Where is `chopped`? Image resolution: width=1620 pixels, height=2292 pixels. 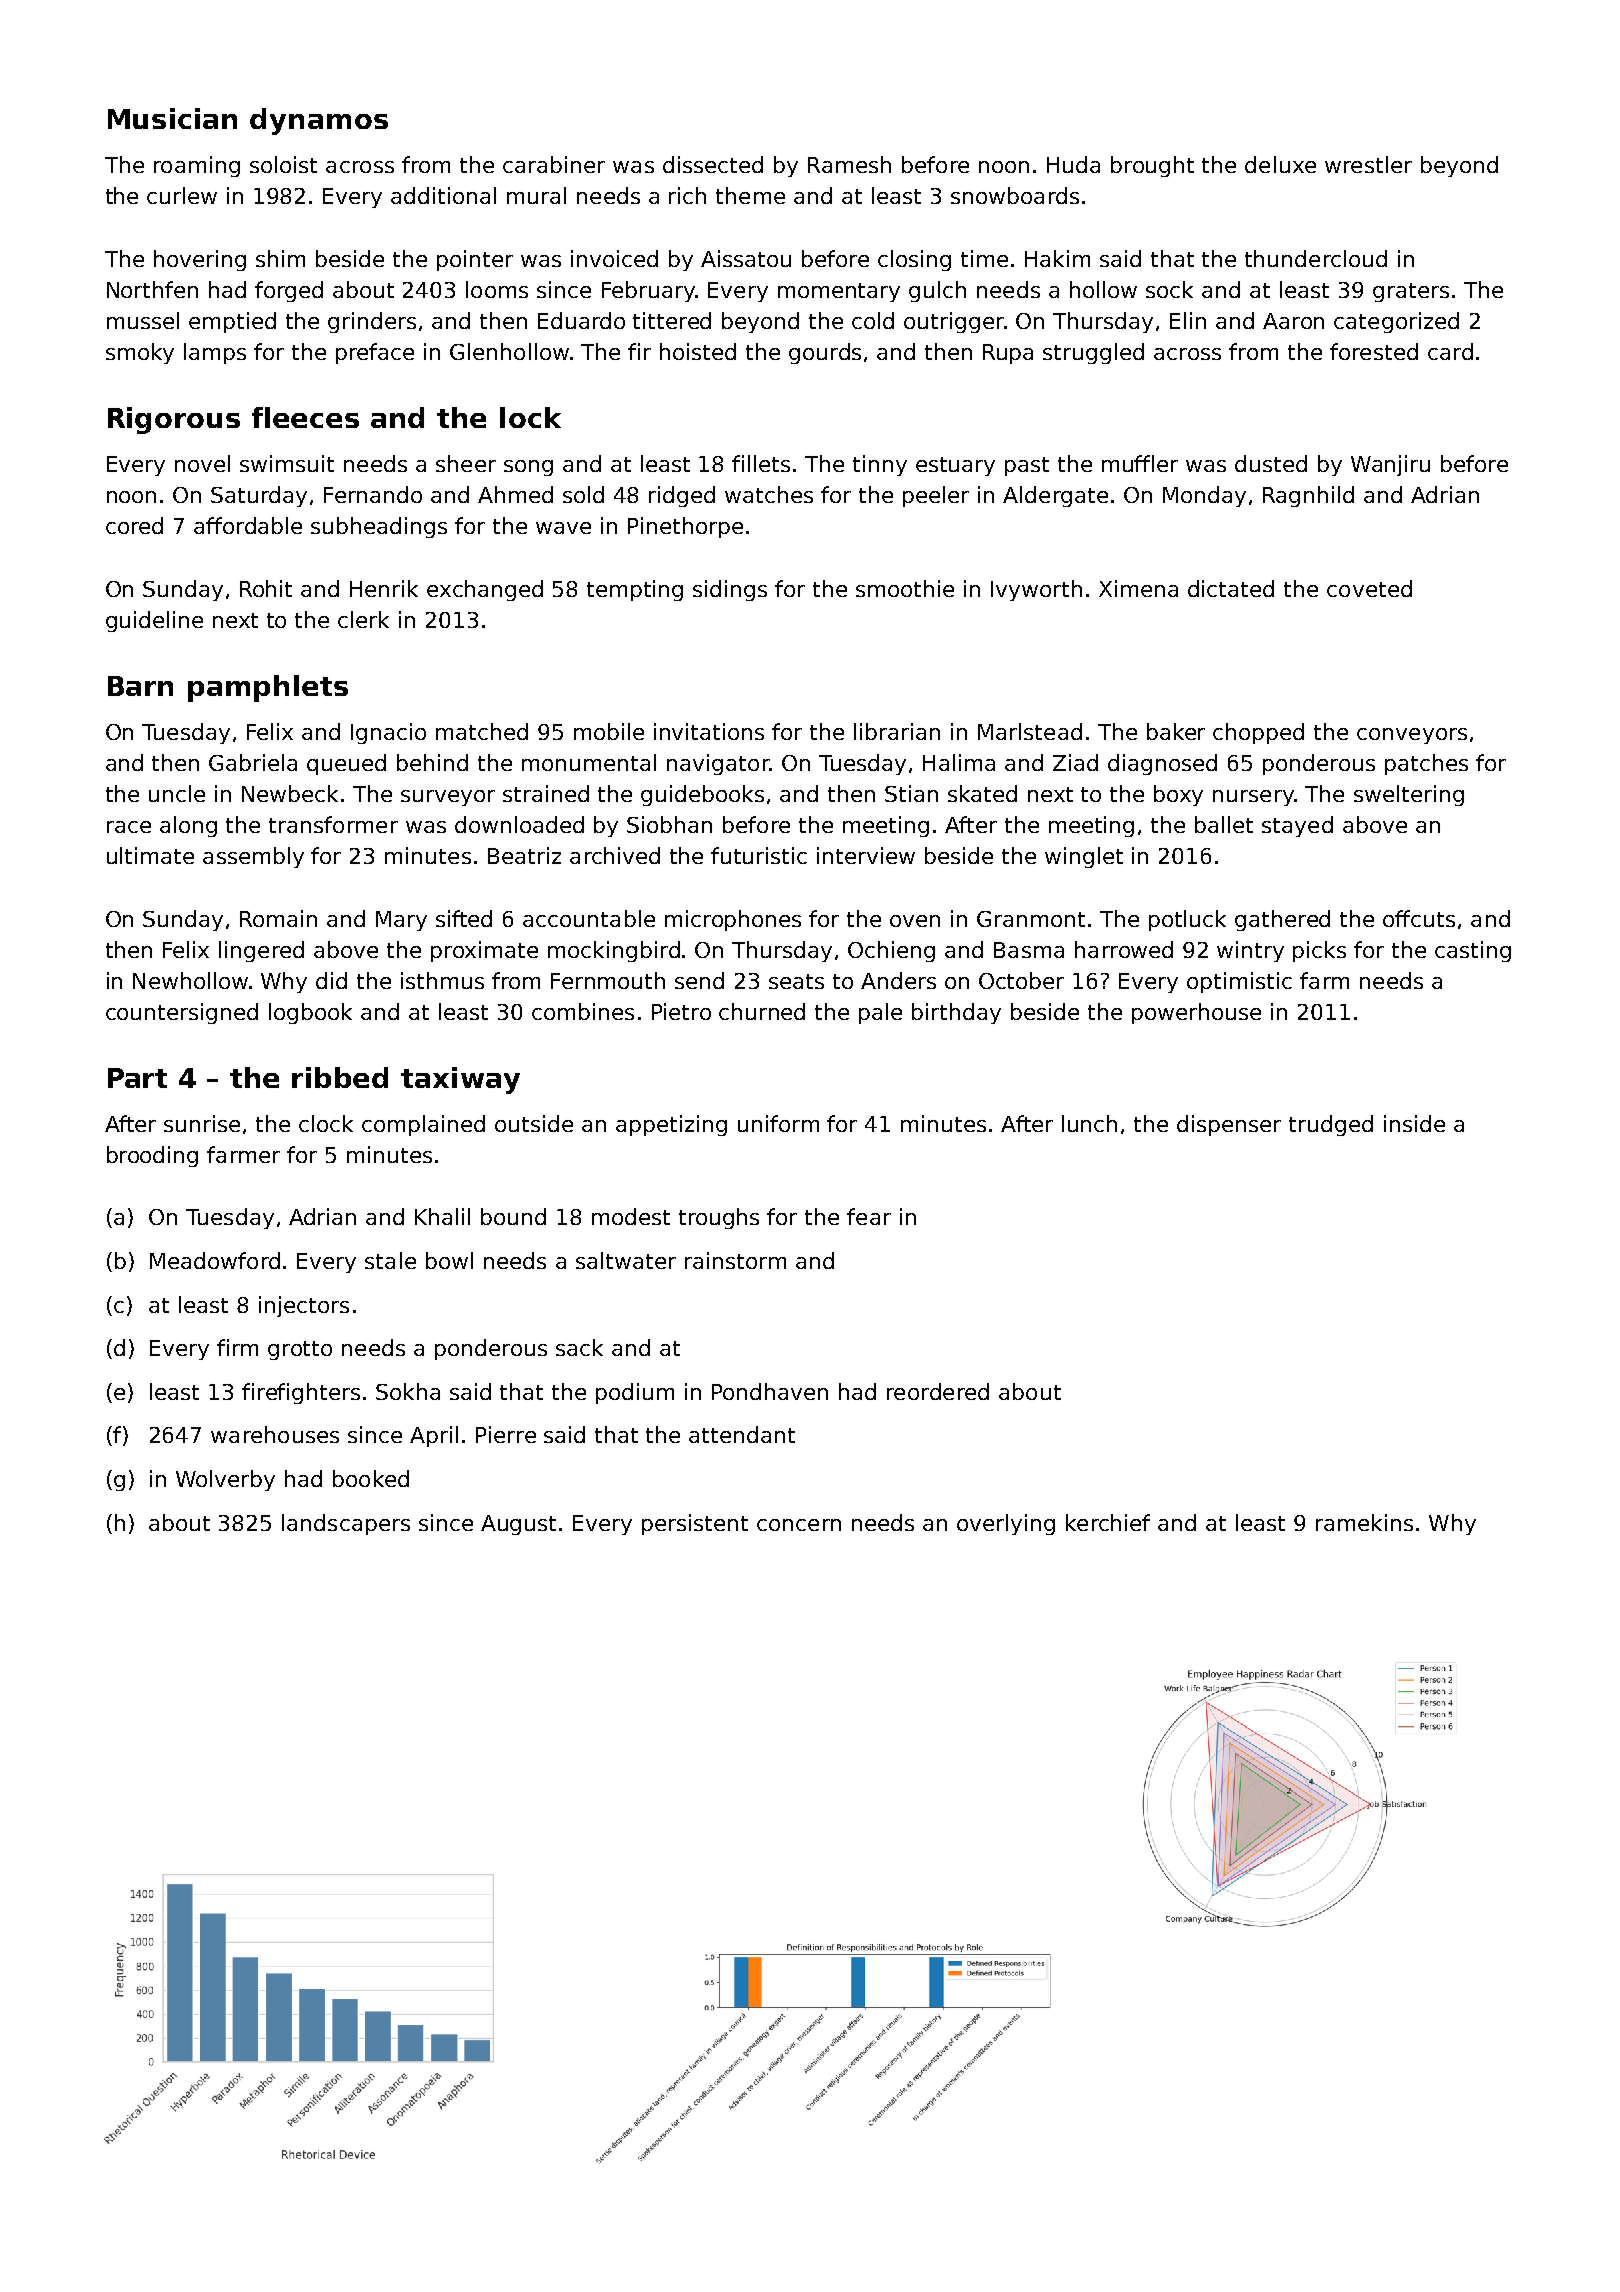
chopped is located at coordinates (1258, 733).
